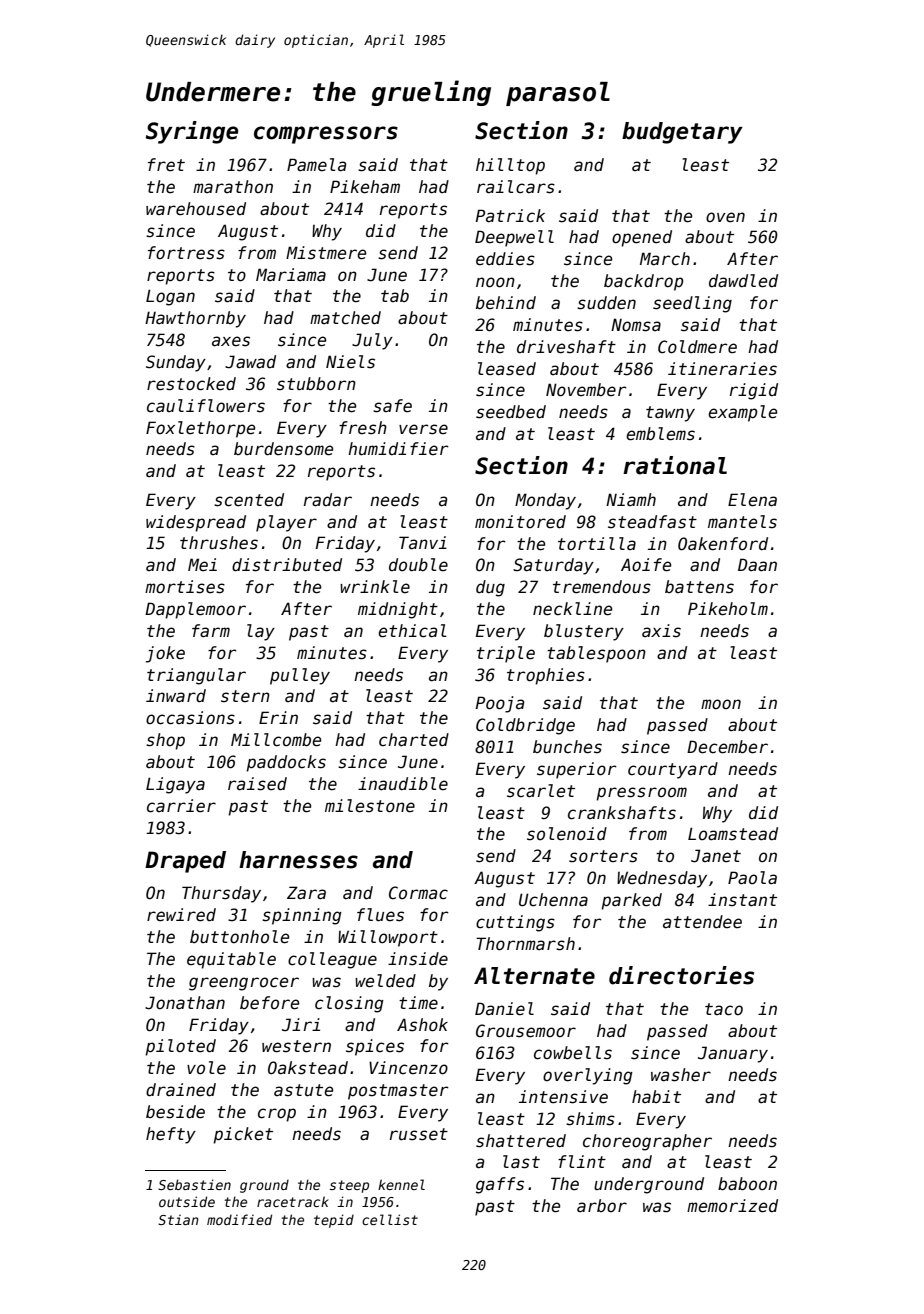 The height and width of the screenshot is (1314, 924). Describe the element at coordinates (507, 369) in the screenshot. I see `leased` at that location.
